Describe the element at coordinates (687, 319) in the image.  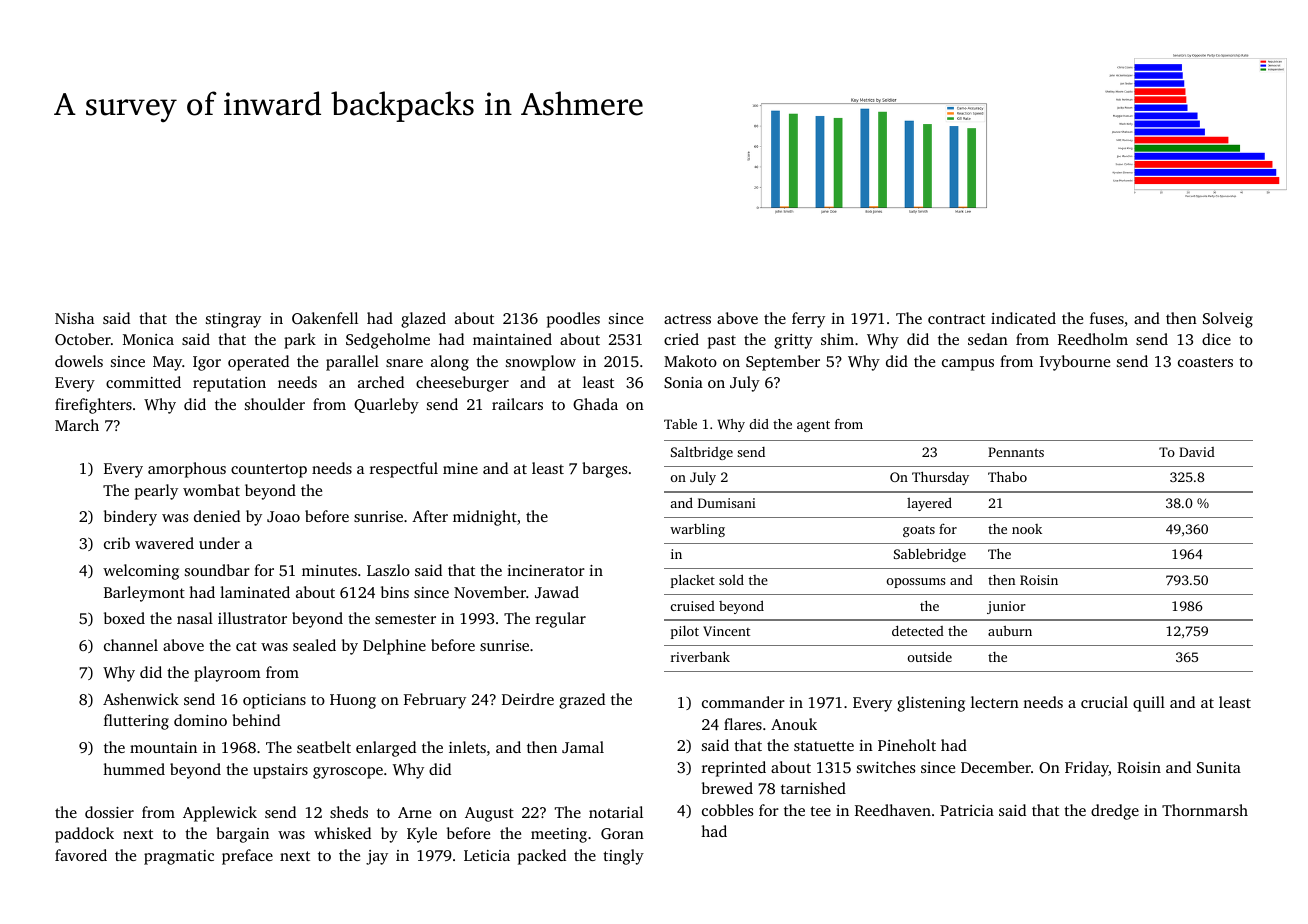
I see `actress` at that location.
